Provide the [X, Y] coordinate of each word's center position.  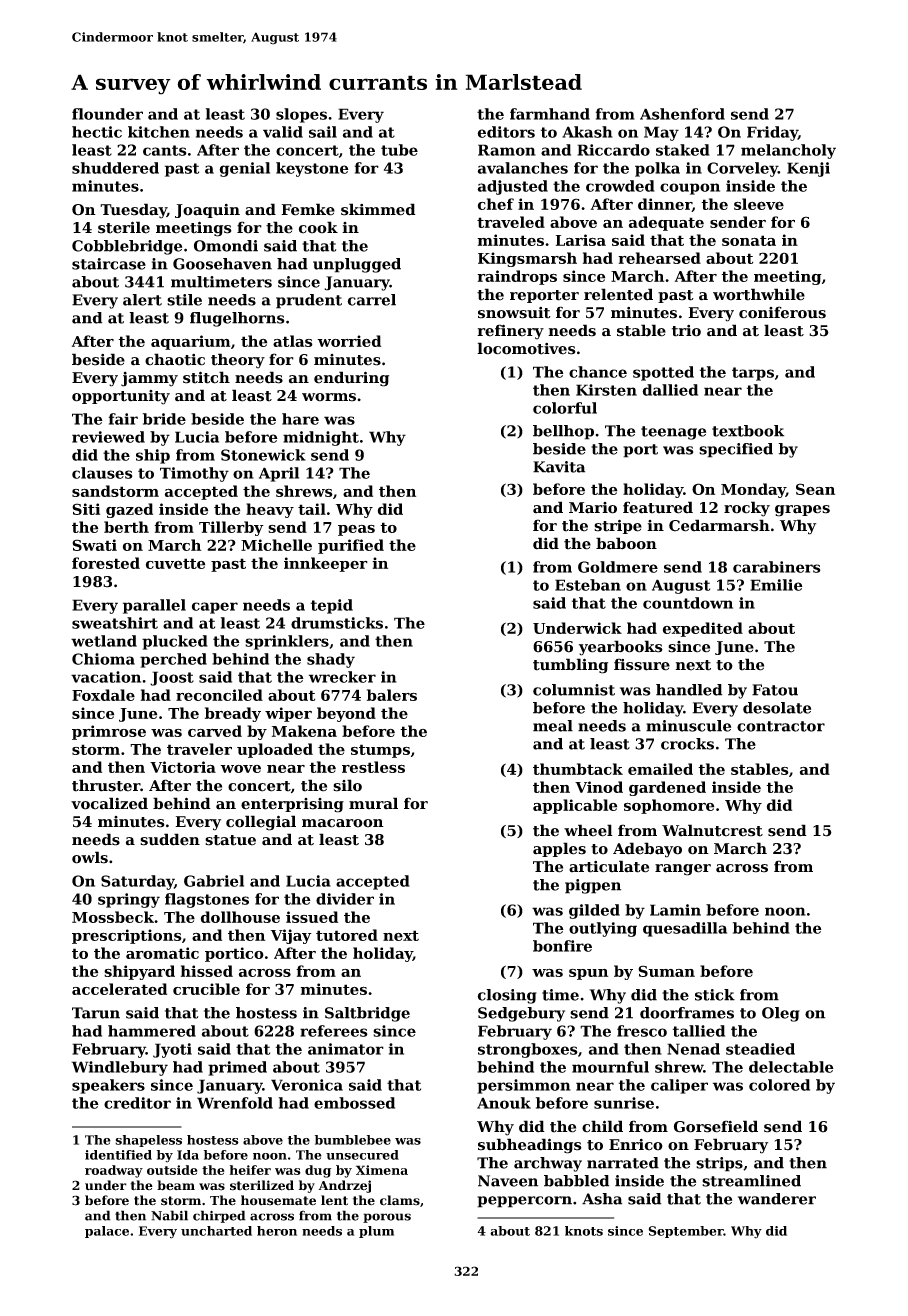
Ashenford [682, 114]
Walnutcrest [712, 830]
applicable [575, 806]
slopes [301, 115]
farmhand [550, 114]
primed [237, 1068]
